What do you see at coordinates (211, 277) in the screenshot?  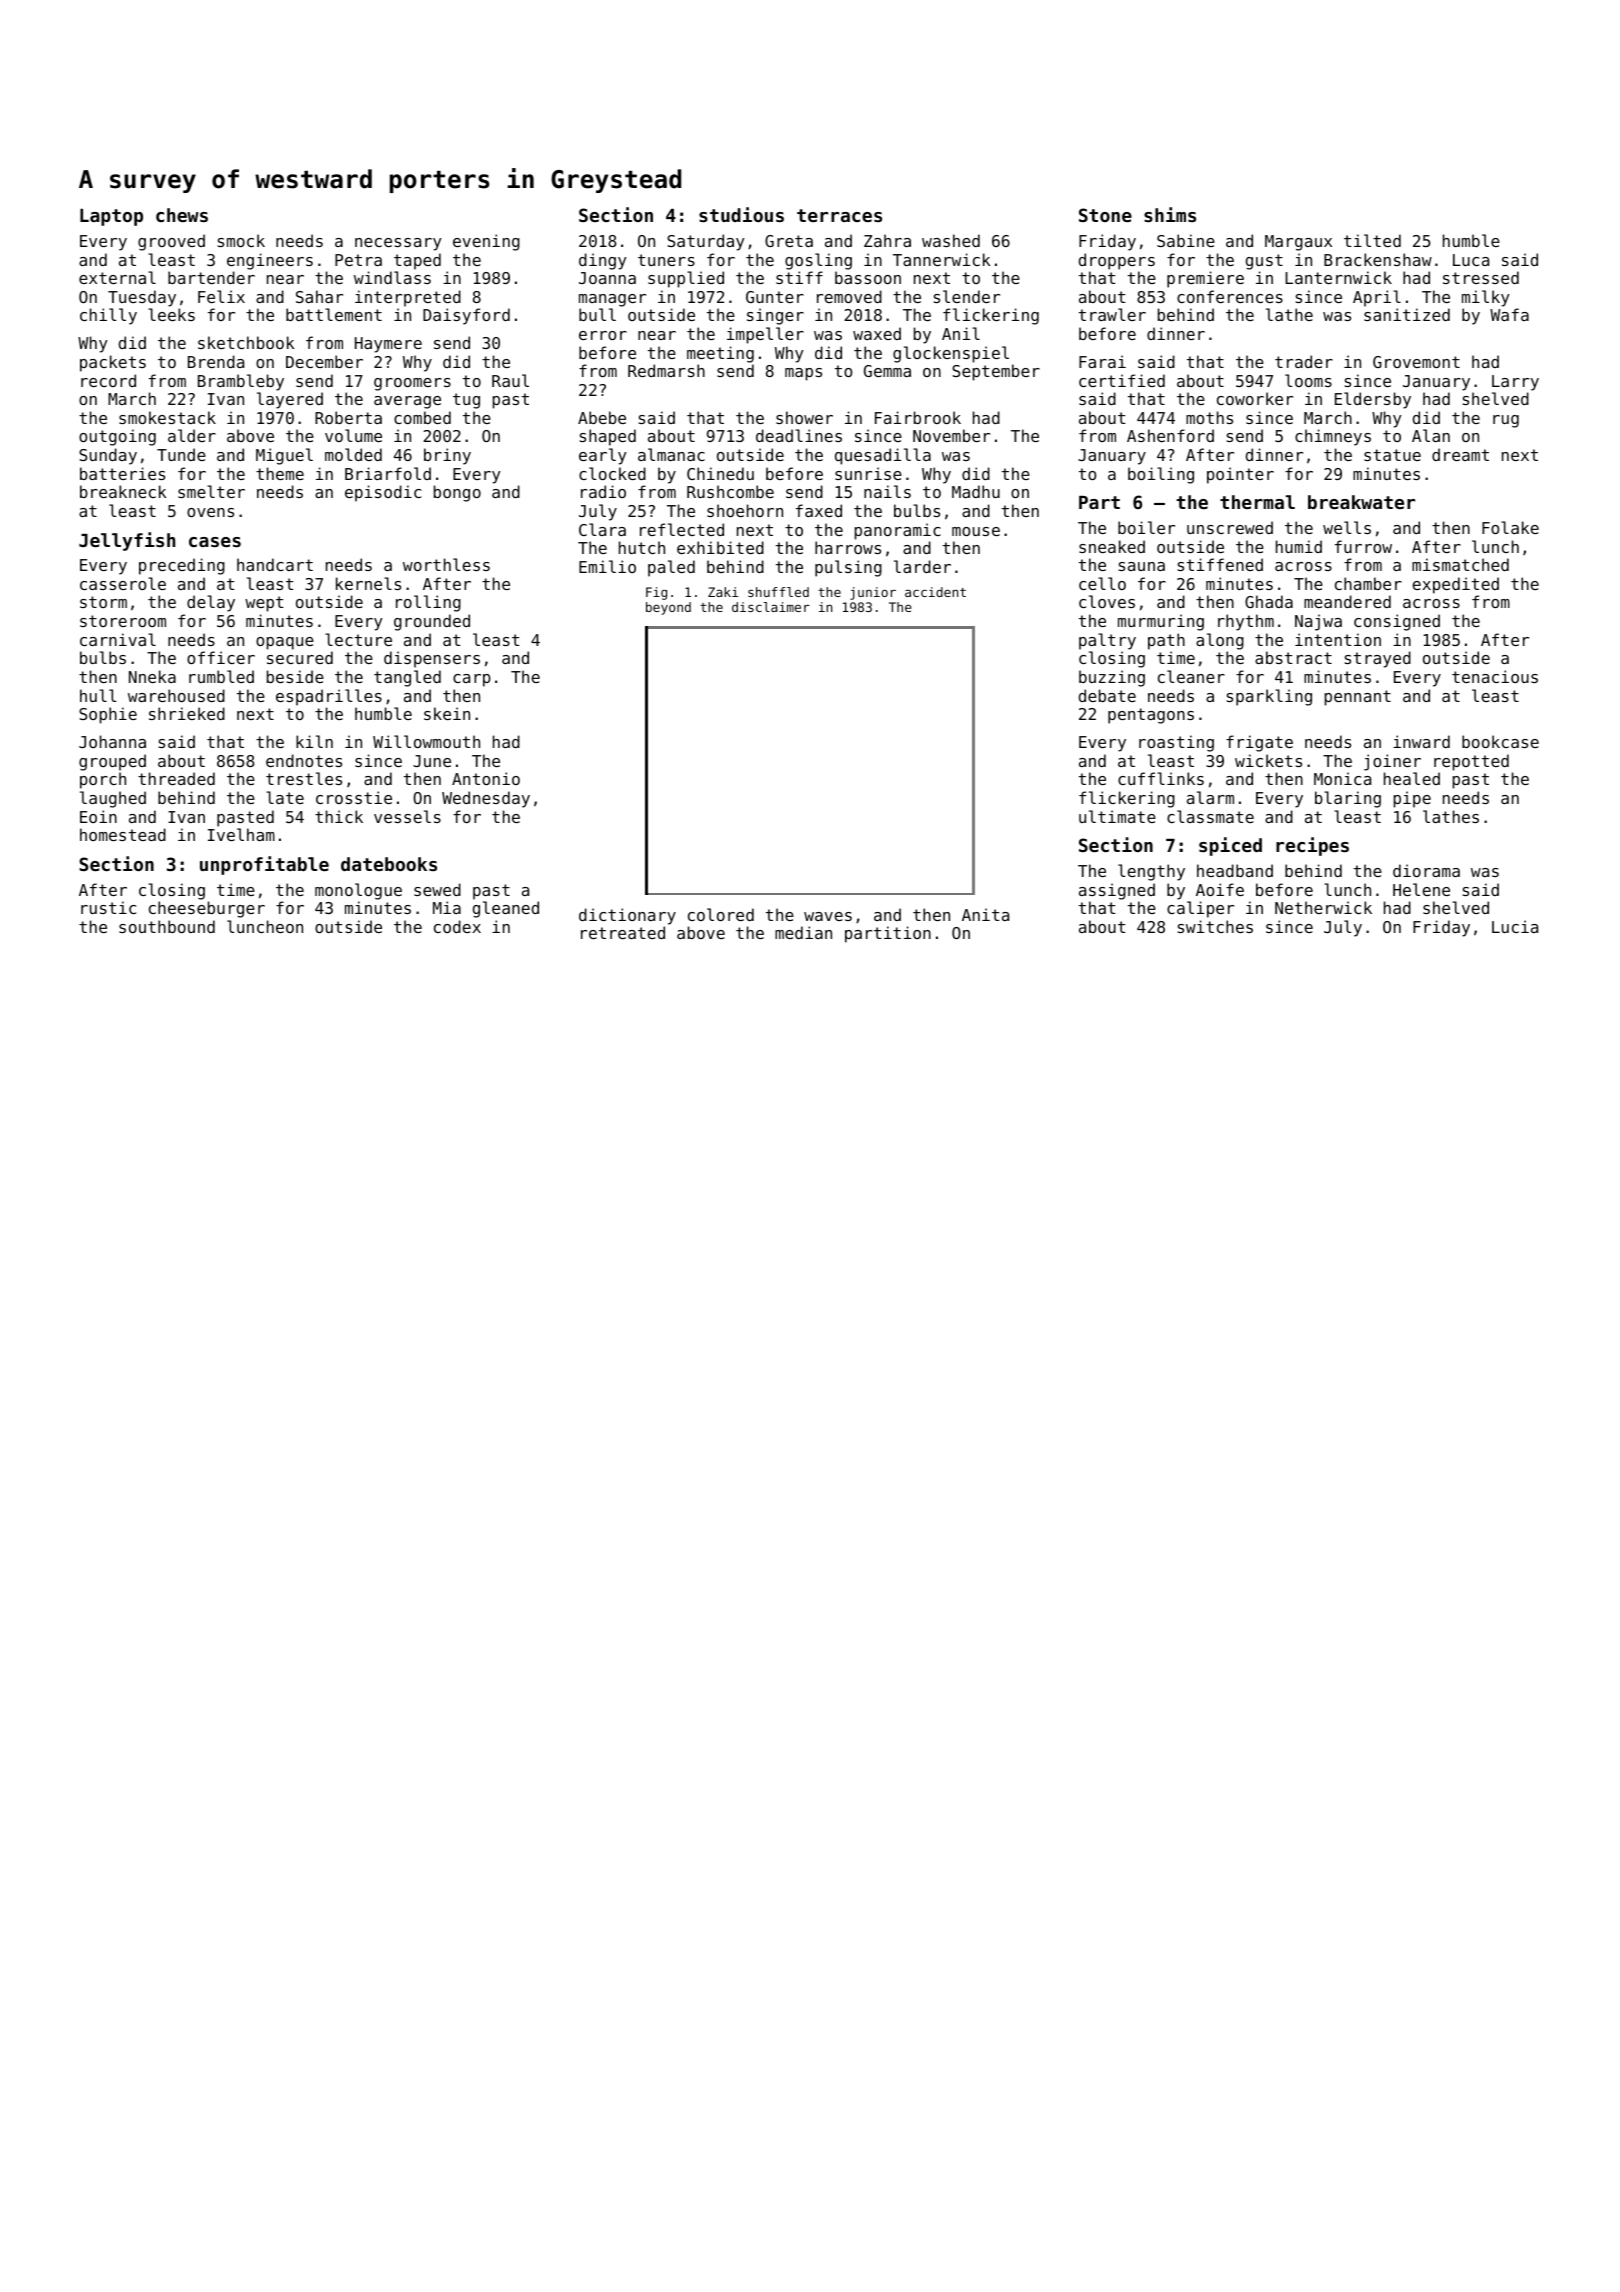 I see `bartender` at bounding box center [211, 277].
